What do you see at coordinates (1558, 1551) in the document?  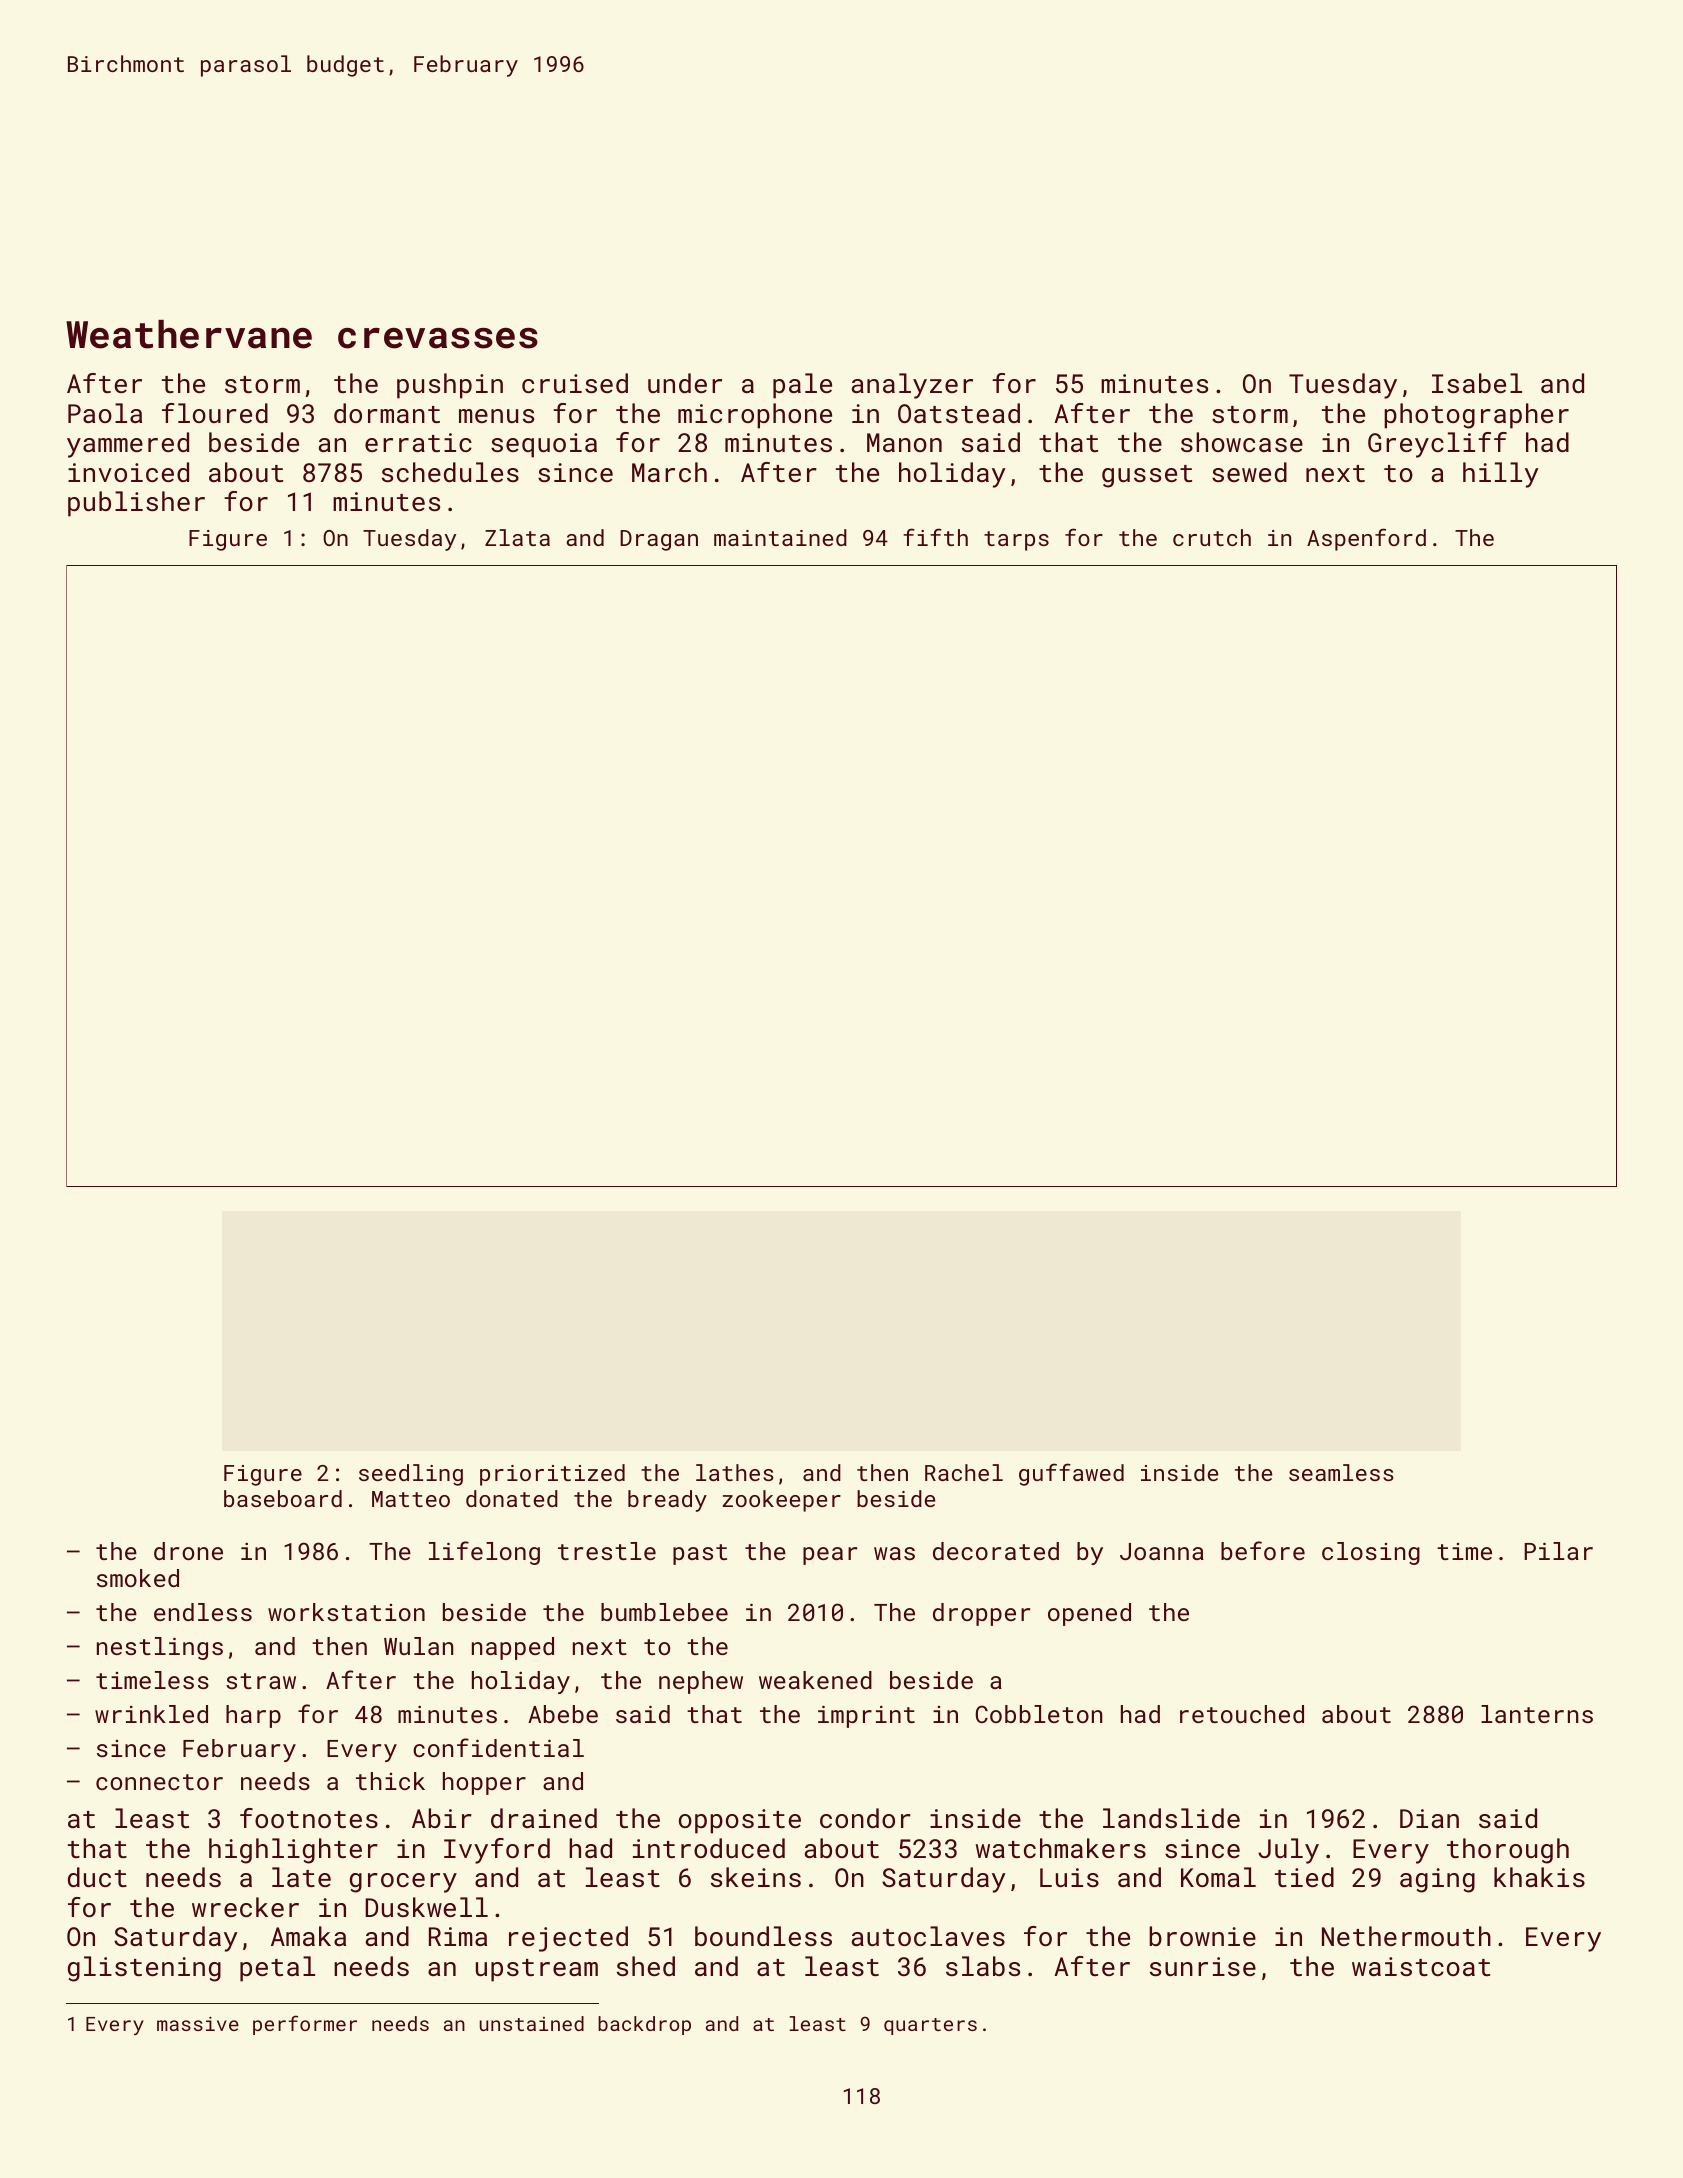 I see `Pilar` at bounding box center [1558, 1551].
